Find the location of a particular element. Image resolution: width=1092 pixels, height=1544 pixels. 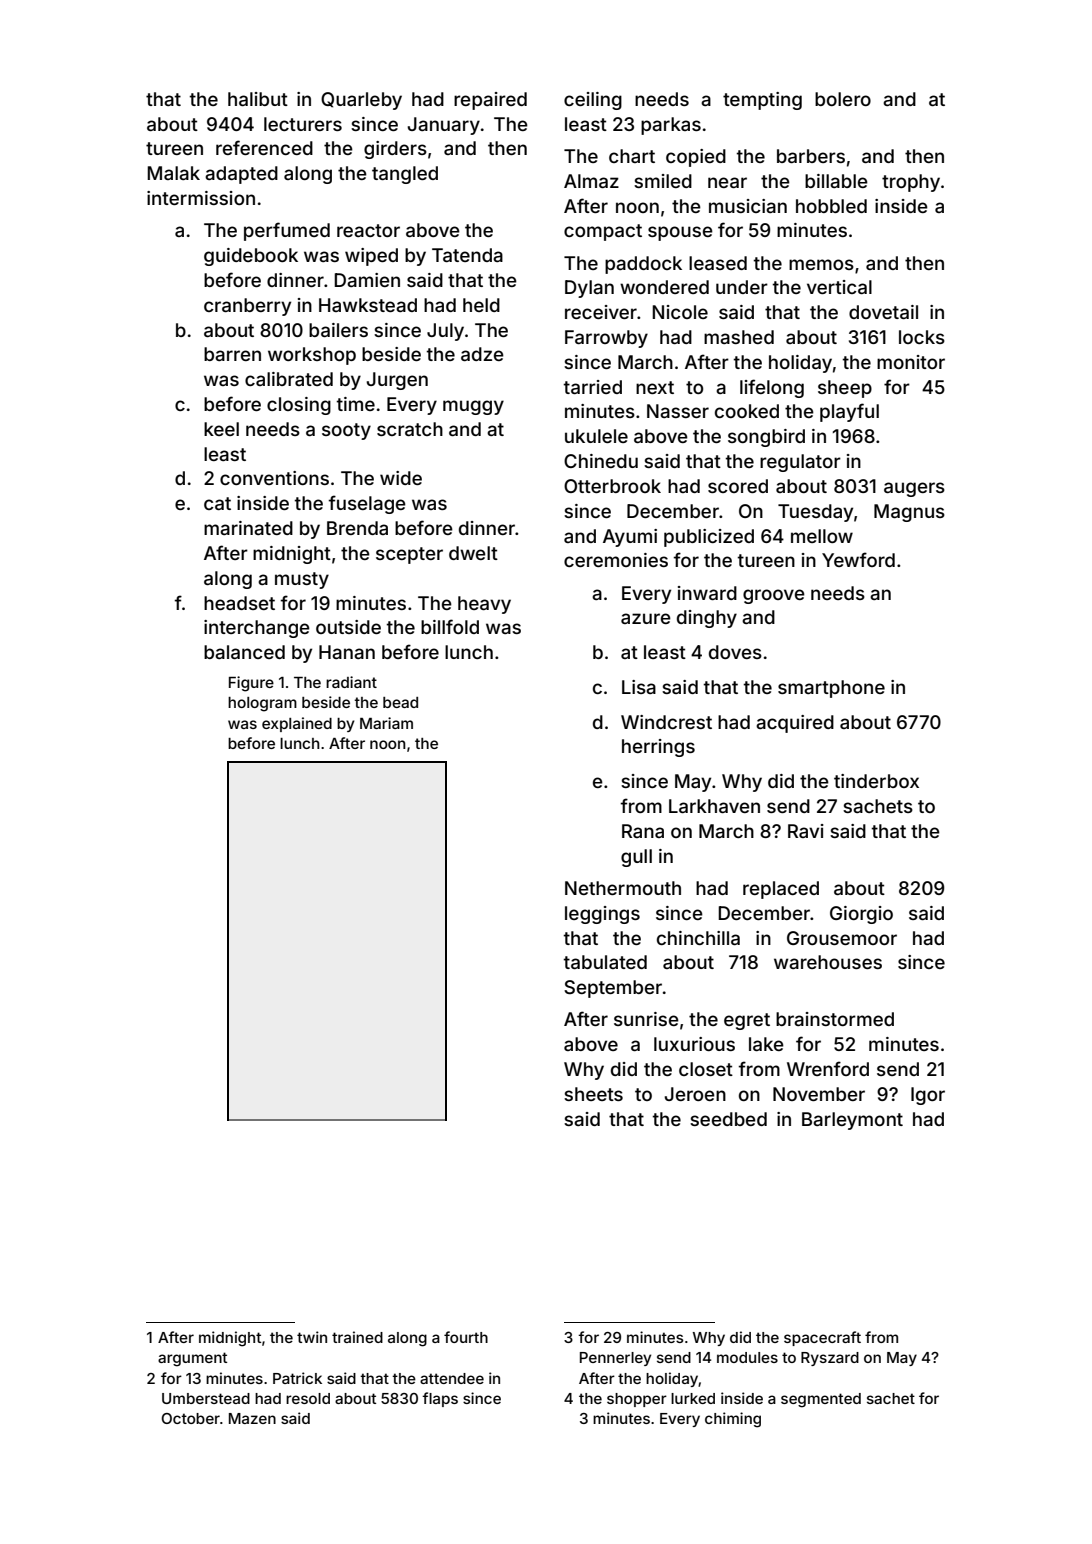

January is located at coordinates (443, 126).
